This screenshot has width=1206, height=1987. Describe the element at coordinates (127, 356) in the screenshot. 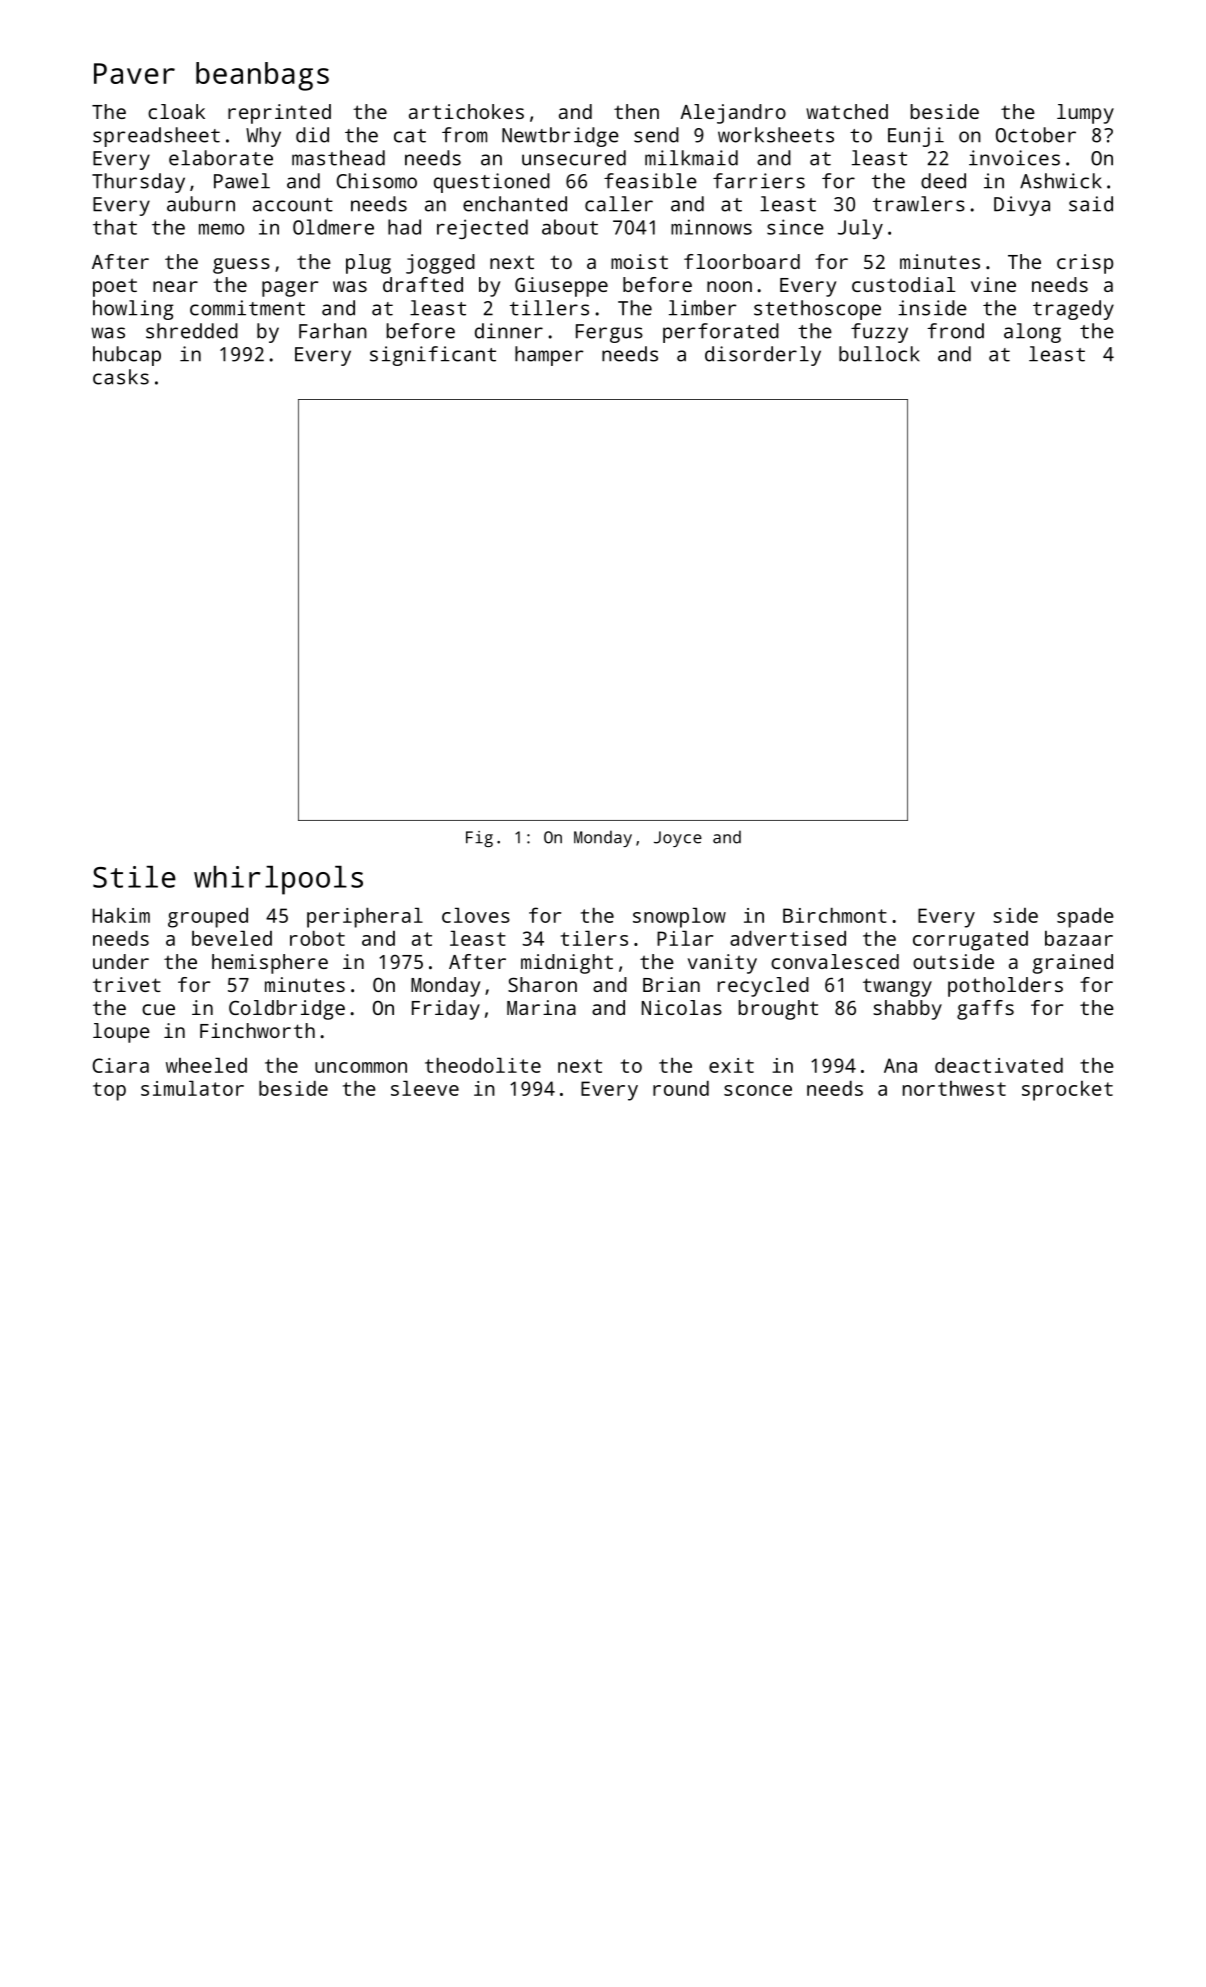

I see `hubcap` at that location.
